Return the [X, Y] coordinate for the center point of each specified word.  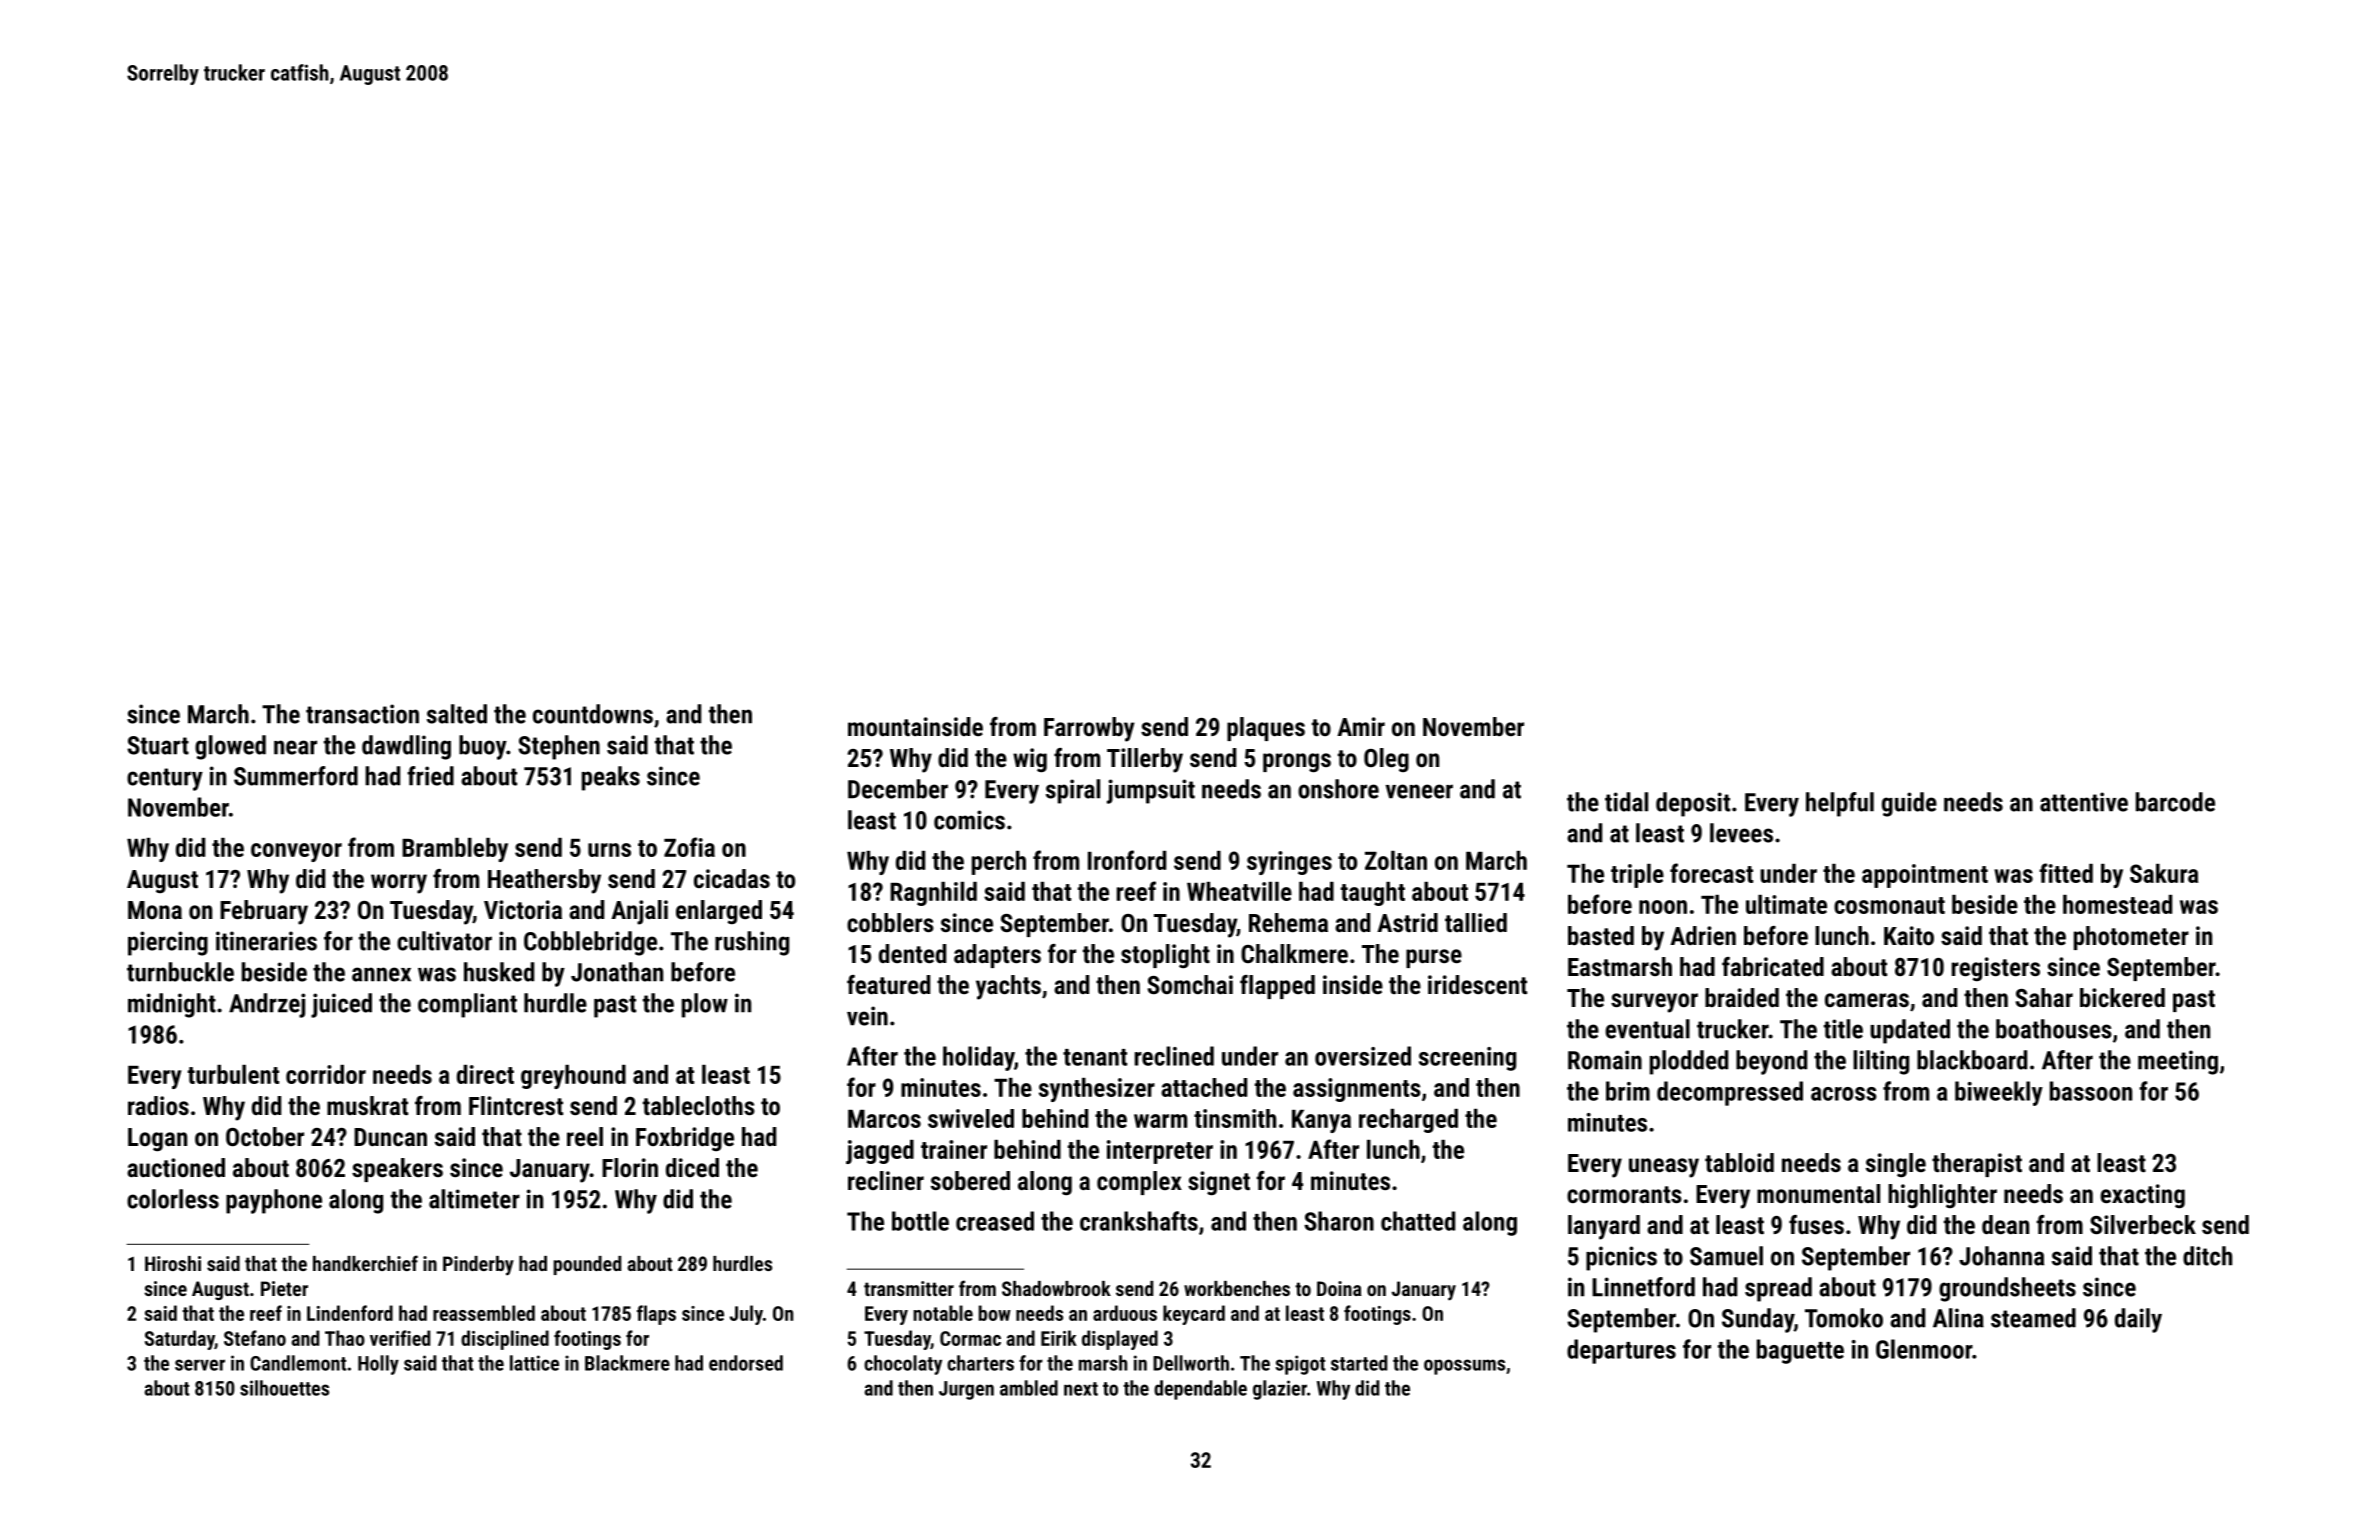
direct [485, 1074]
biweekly [1999, 1093]
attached [1204, 1087]
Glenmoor [1924, 1349]
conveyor [296, 852]
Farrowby [1089, 729]
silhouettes [284, 1388]
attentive [2084, 802]
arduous [1125, 1313]
